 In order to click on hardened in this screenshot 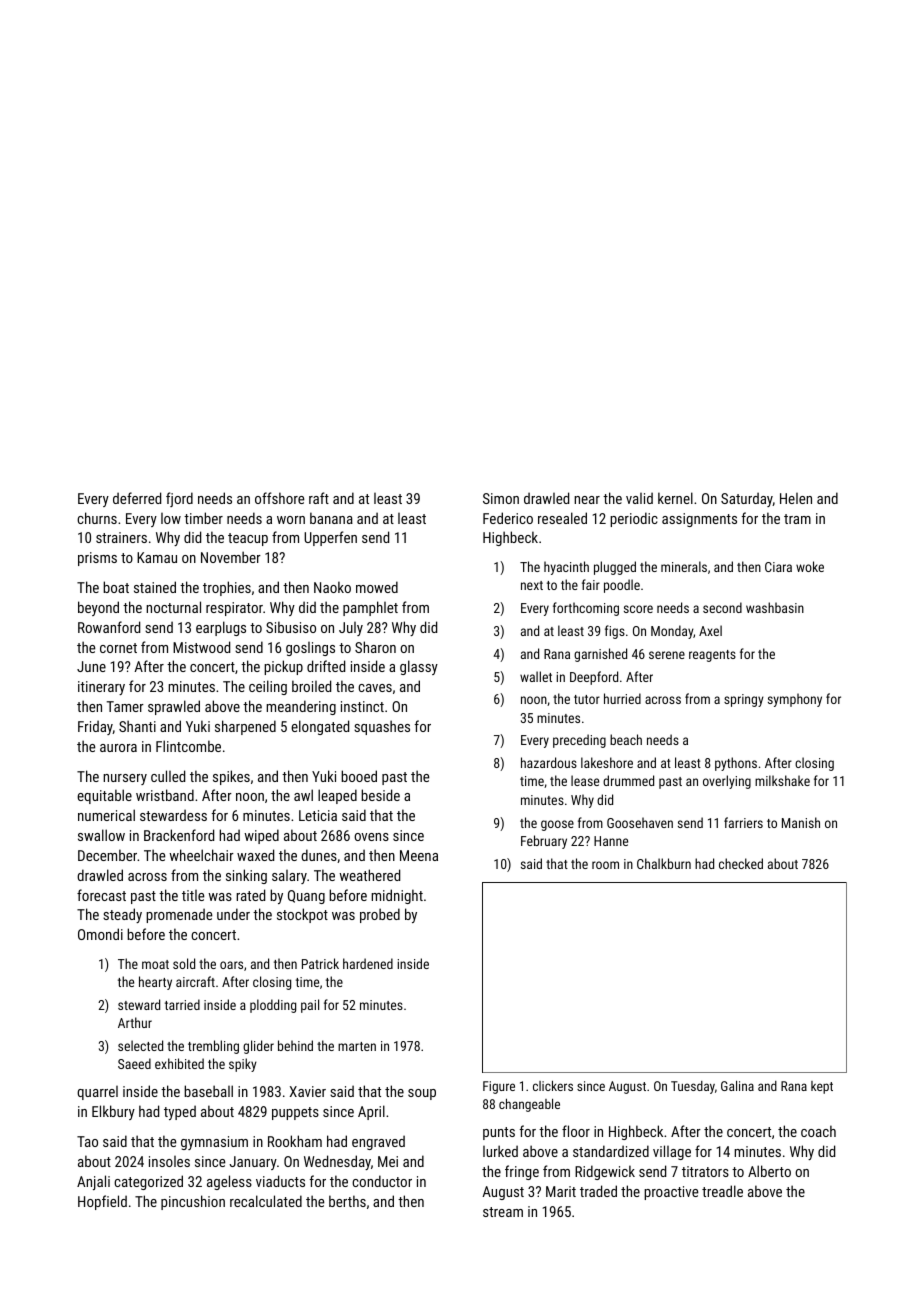, I will do `click(368, 963)`.
